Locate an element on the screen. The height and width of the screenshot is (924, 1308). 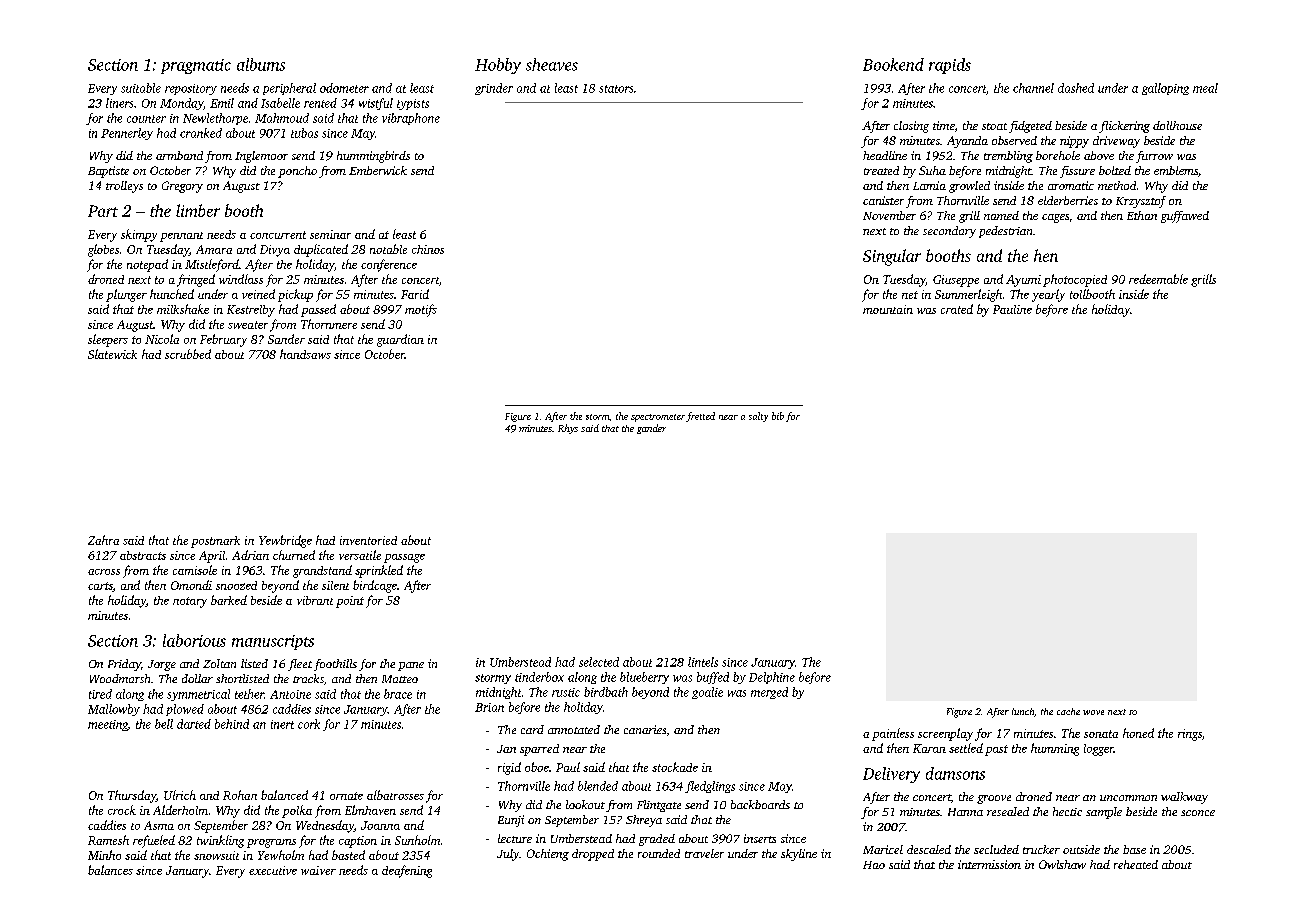
birdbath is located at coordinates (606, 692).
